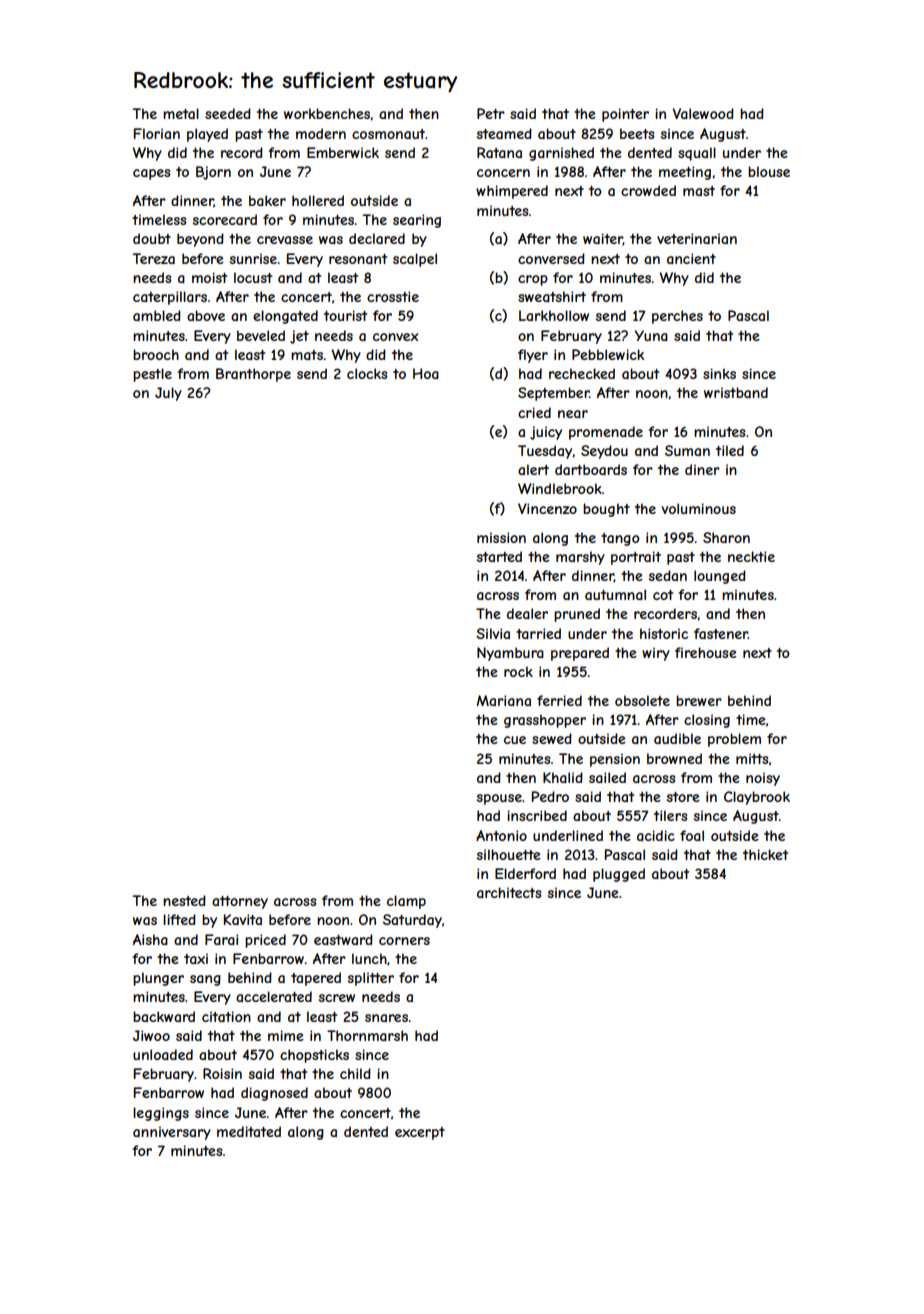  Describe the element at coordinates (228, 113) in the document. I see `seeded` at that location.
